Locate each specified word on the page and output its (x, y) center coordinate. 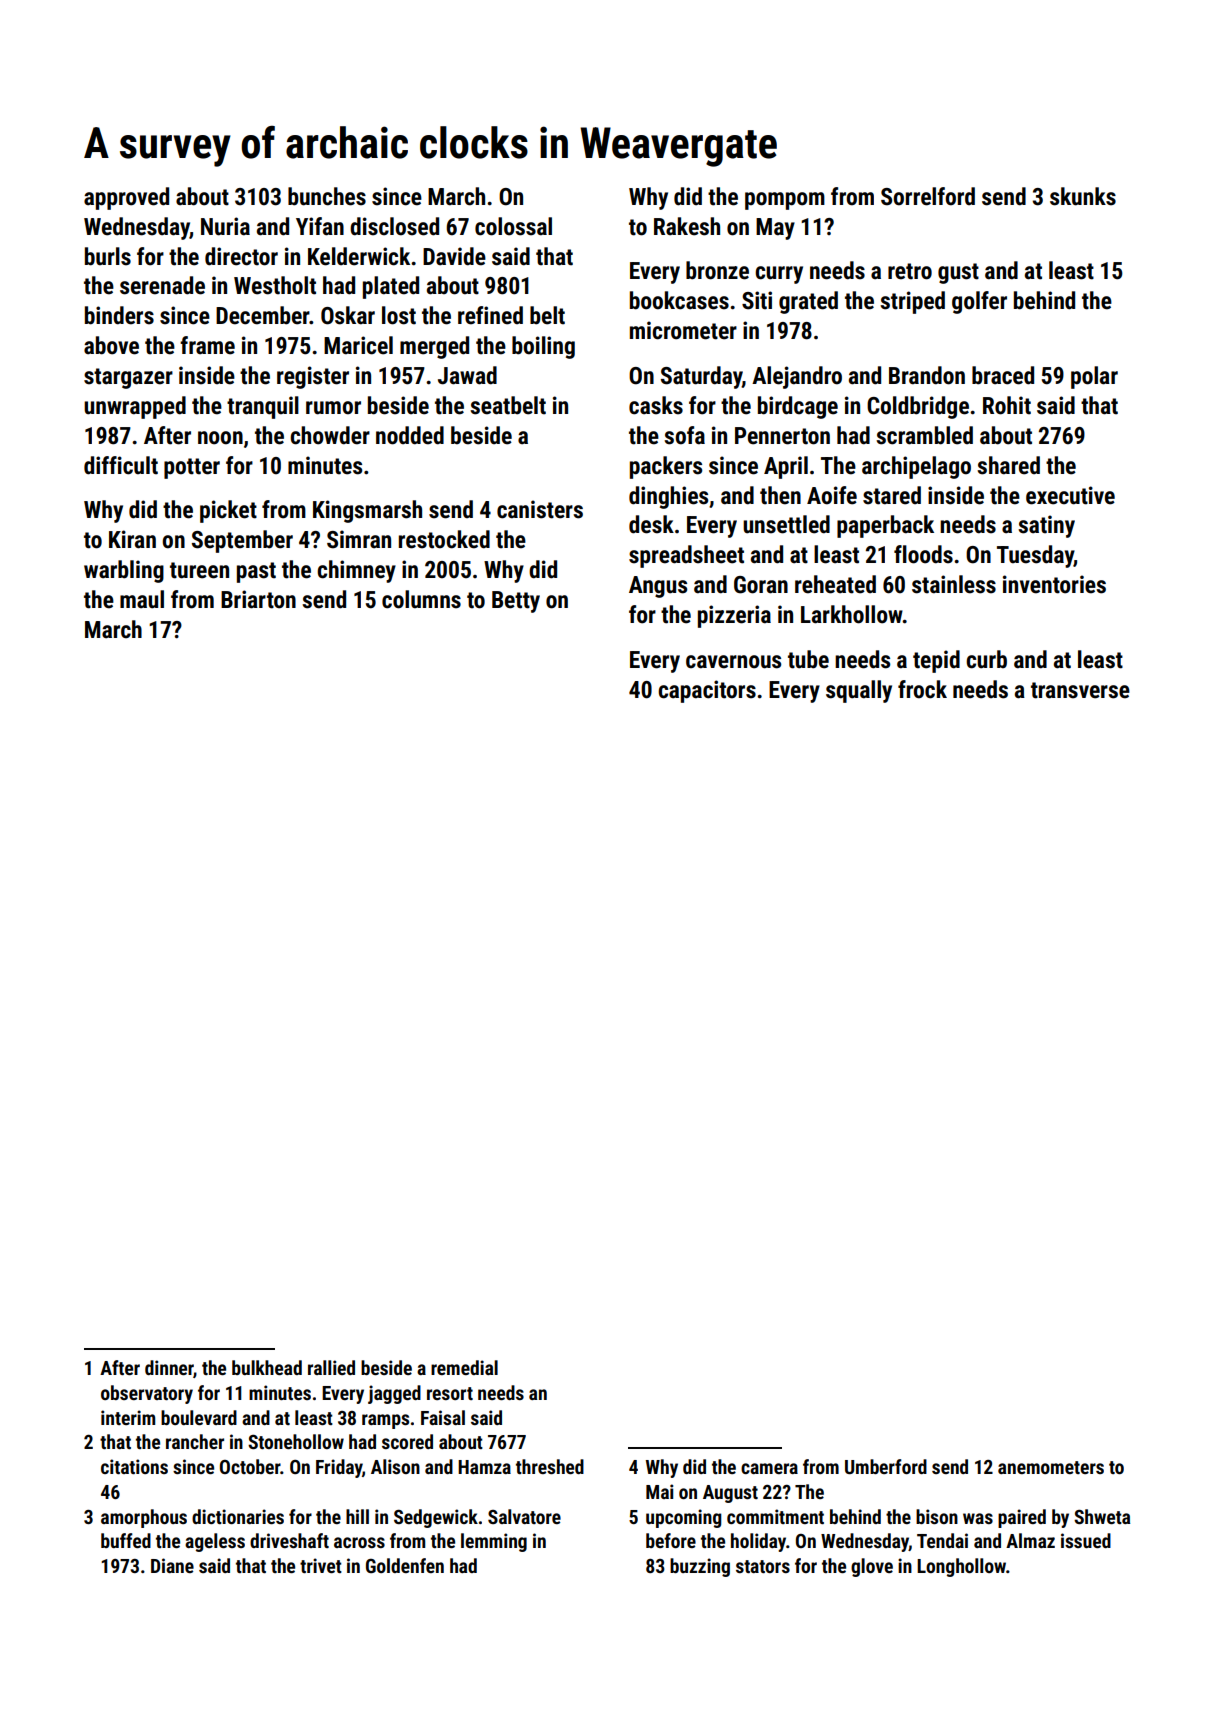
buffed (126, 1540)
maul (142, 599)
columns (421, 599)
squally (859, 691)
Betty (516, 602)
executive (1070, 495)
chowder (330, 435)
